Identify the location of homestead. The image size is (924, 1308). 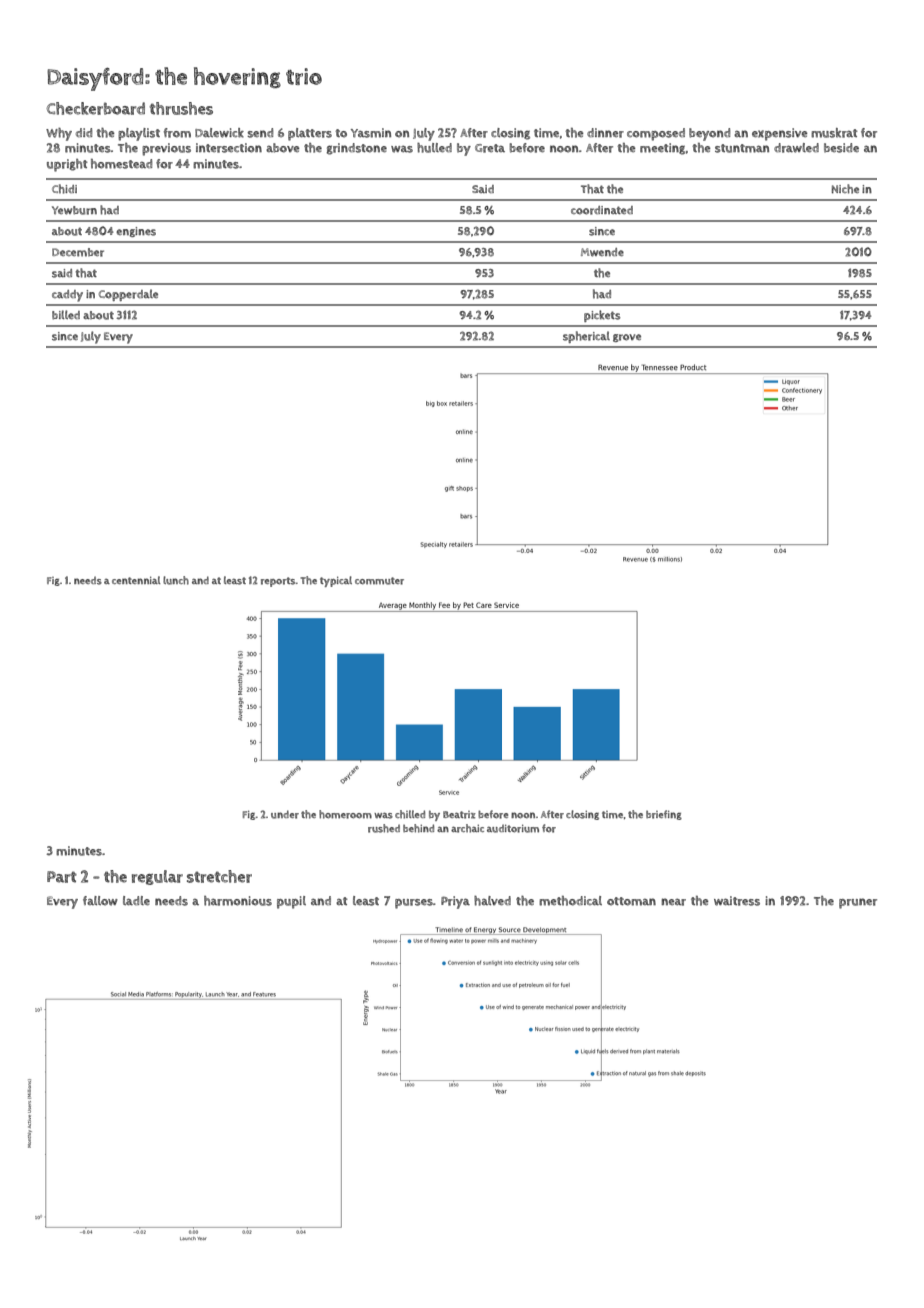
(121, 164).
